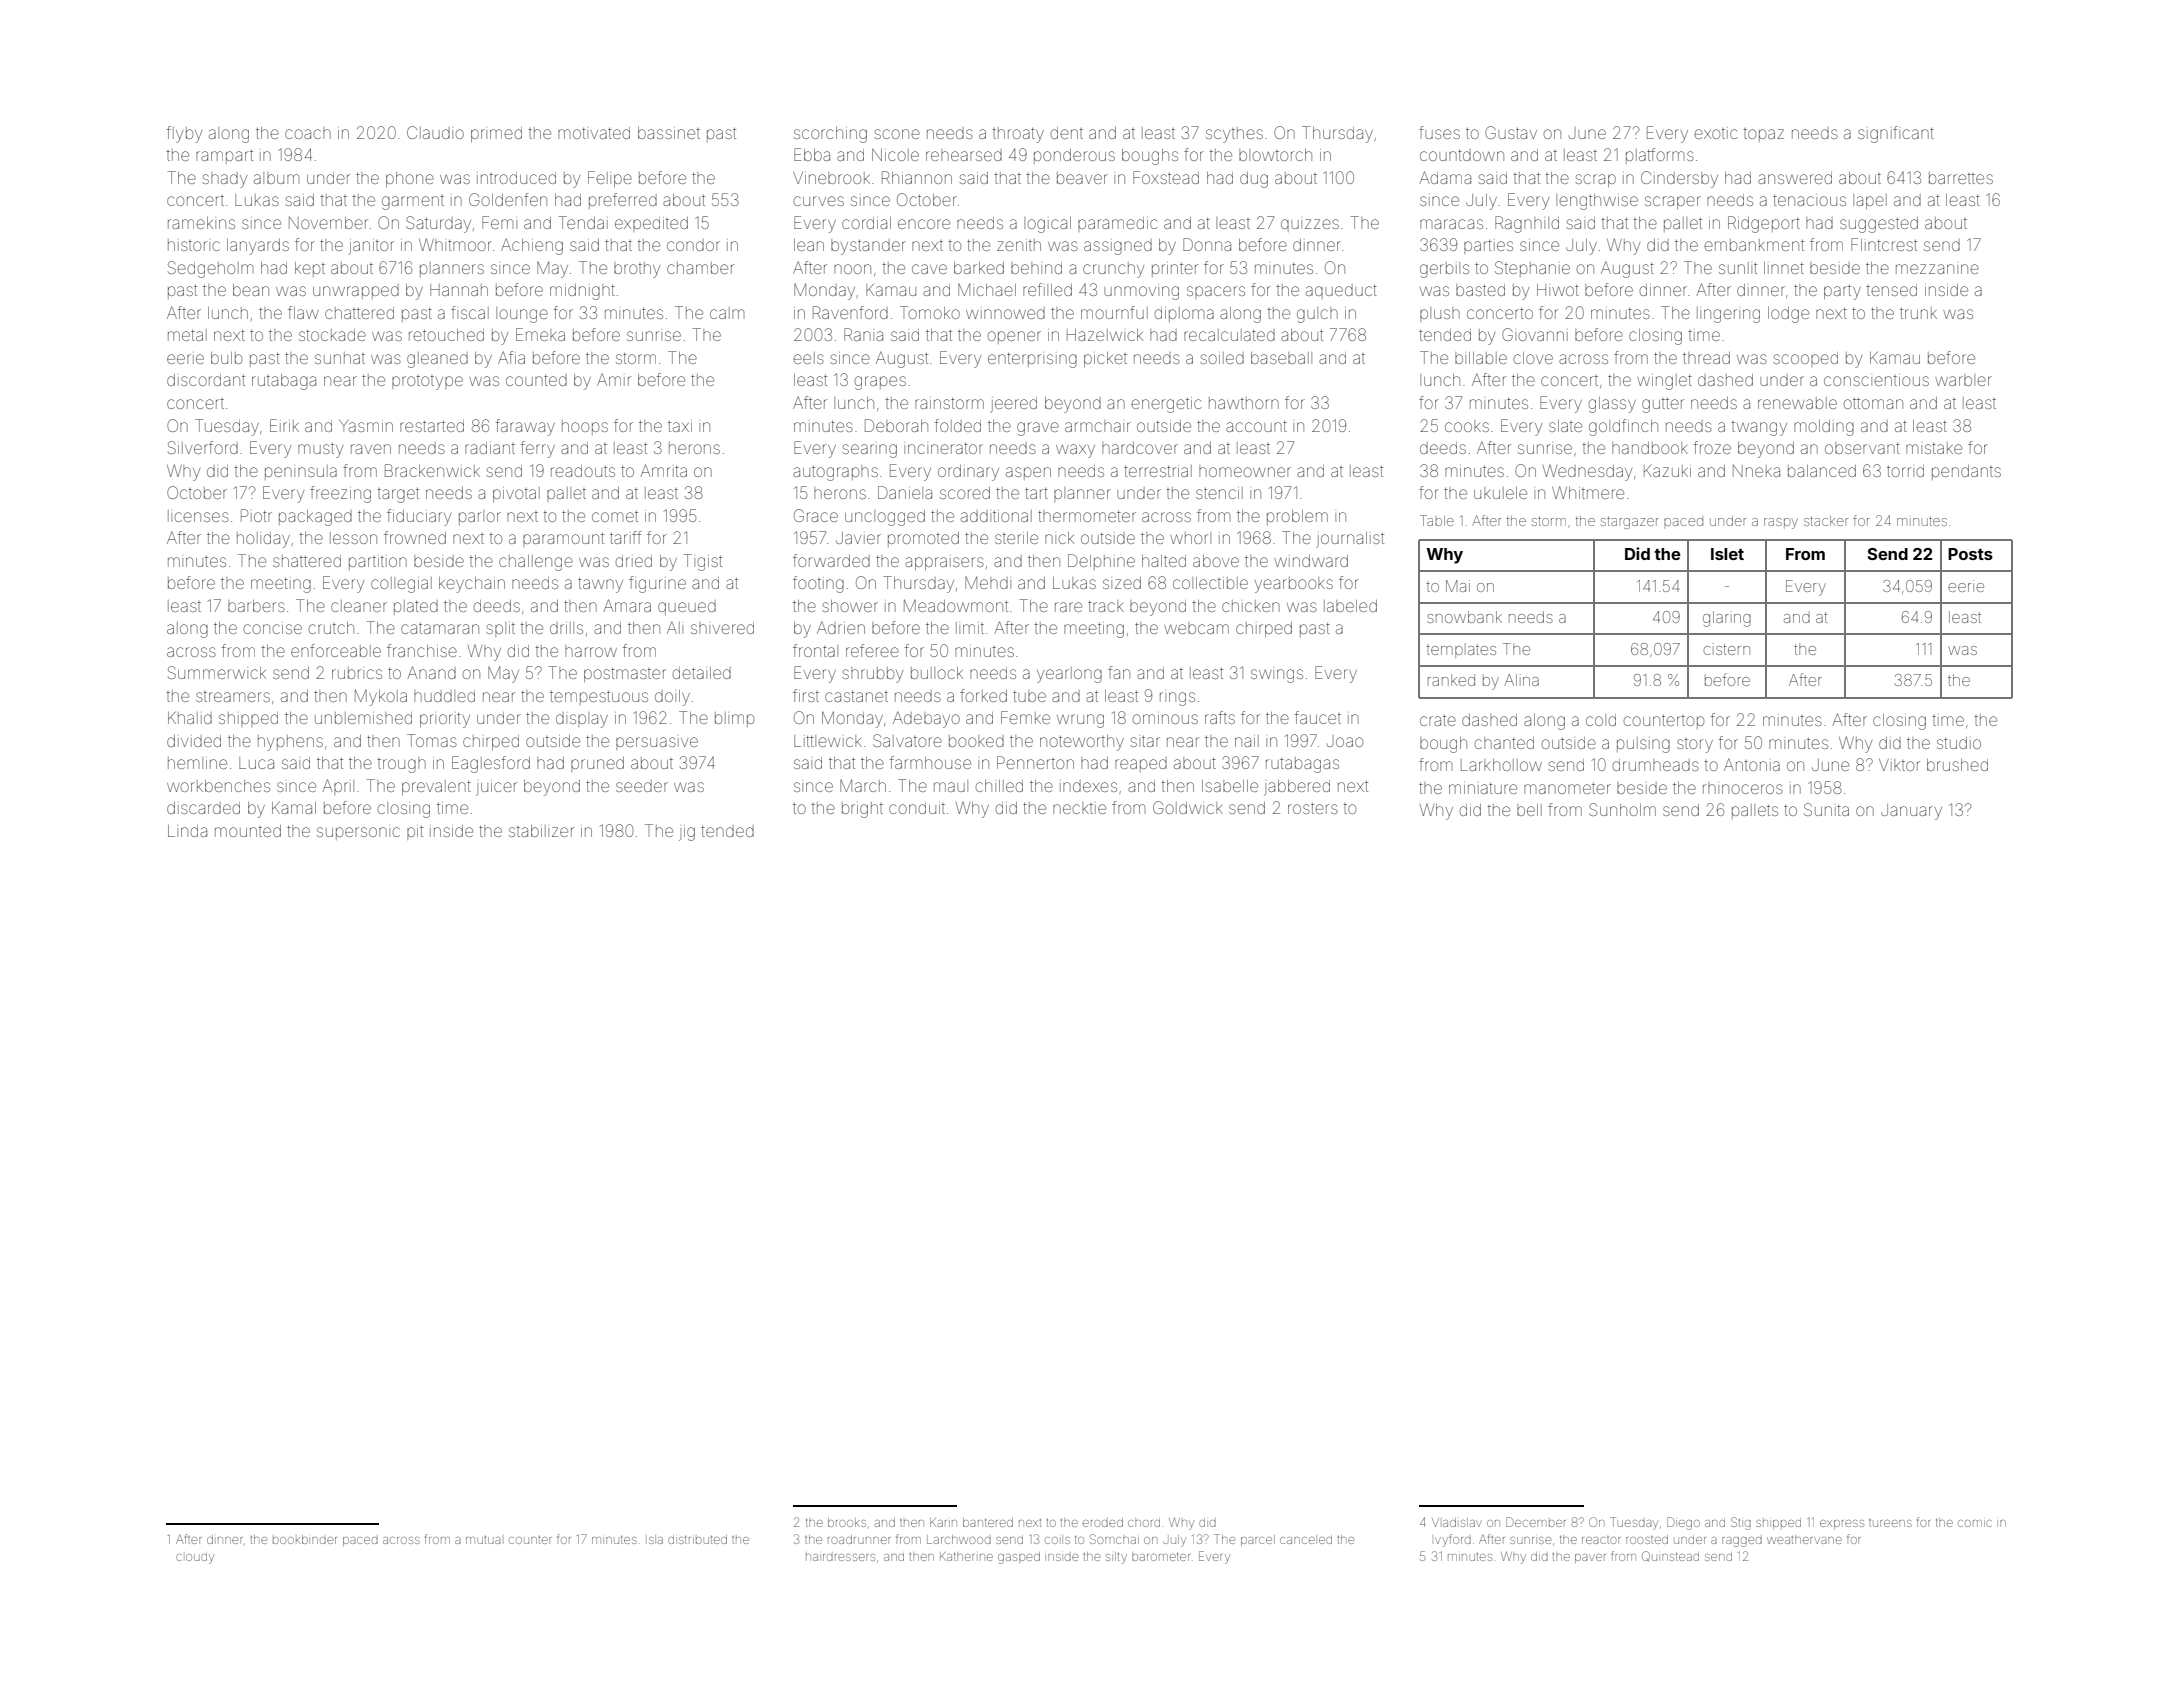 The height and width of the screenshot is (1683, 2178). What do you see at coordinates (1103, 1522) in the screenshot?
I see `eroded` at bounding box center [1103, 1522].
